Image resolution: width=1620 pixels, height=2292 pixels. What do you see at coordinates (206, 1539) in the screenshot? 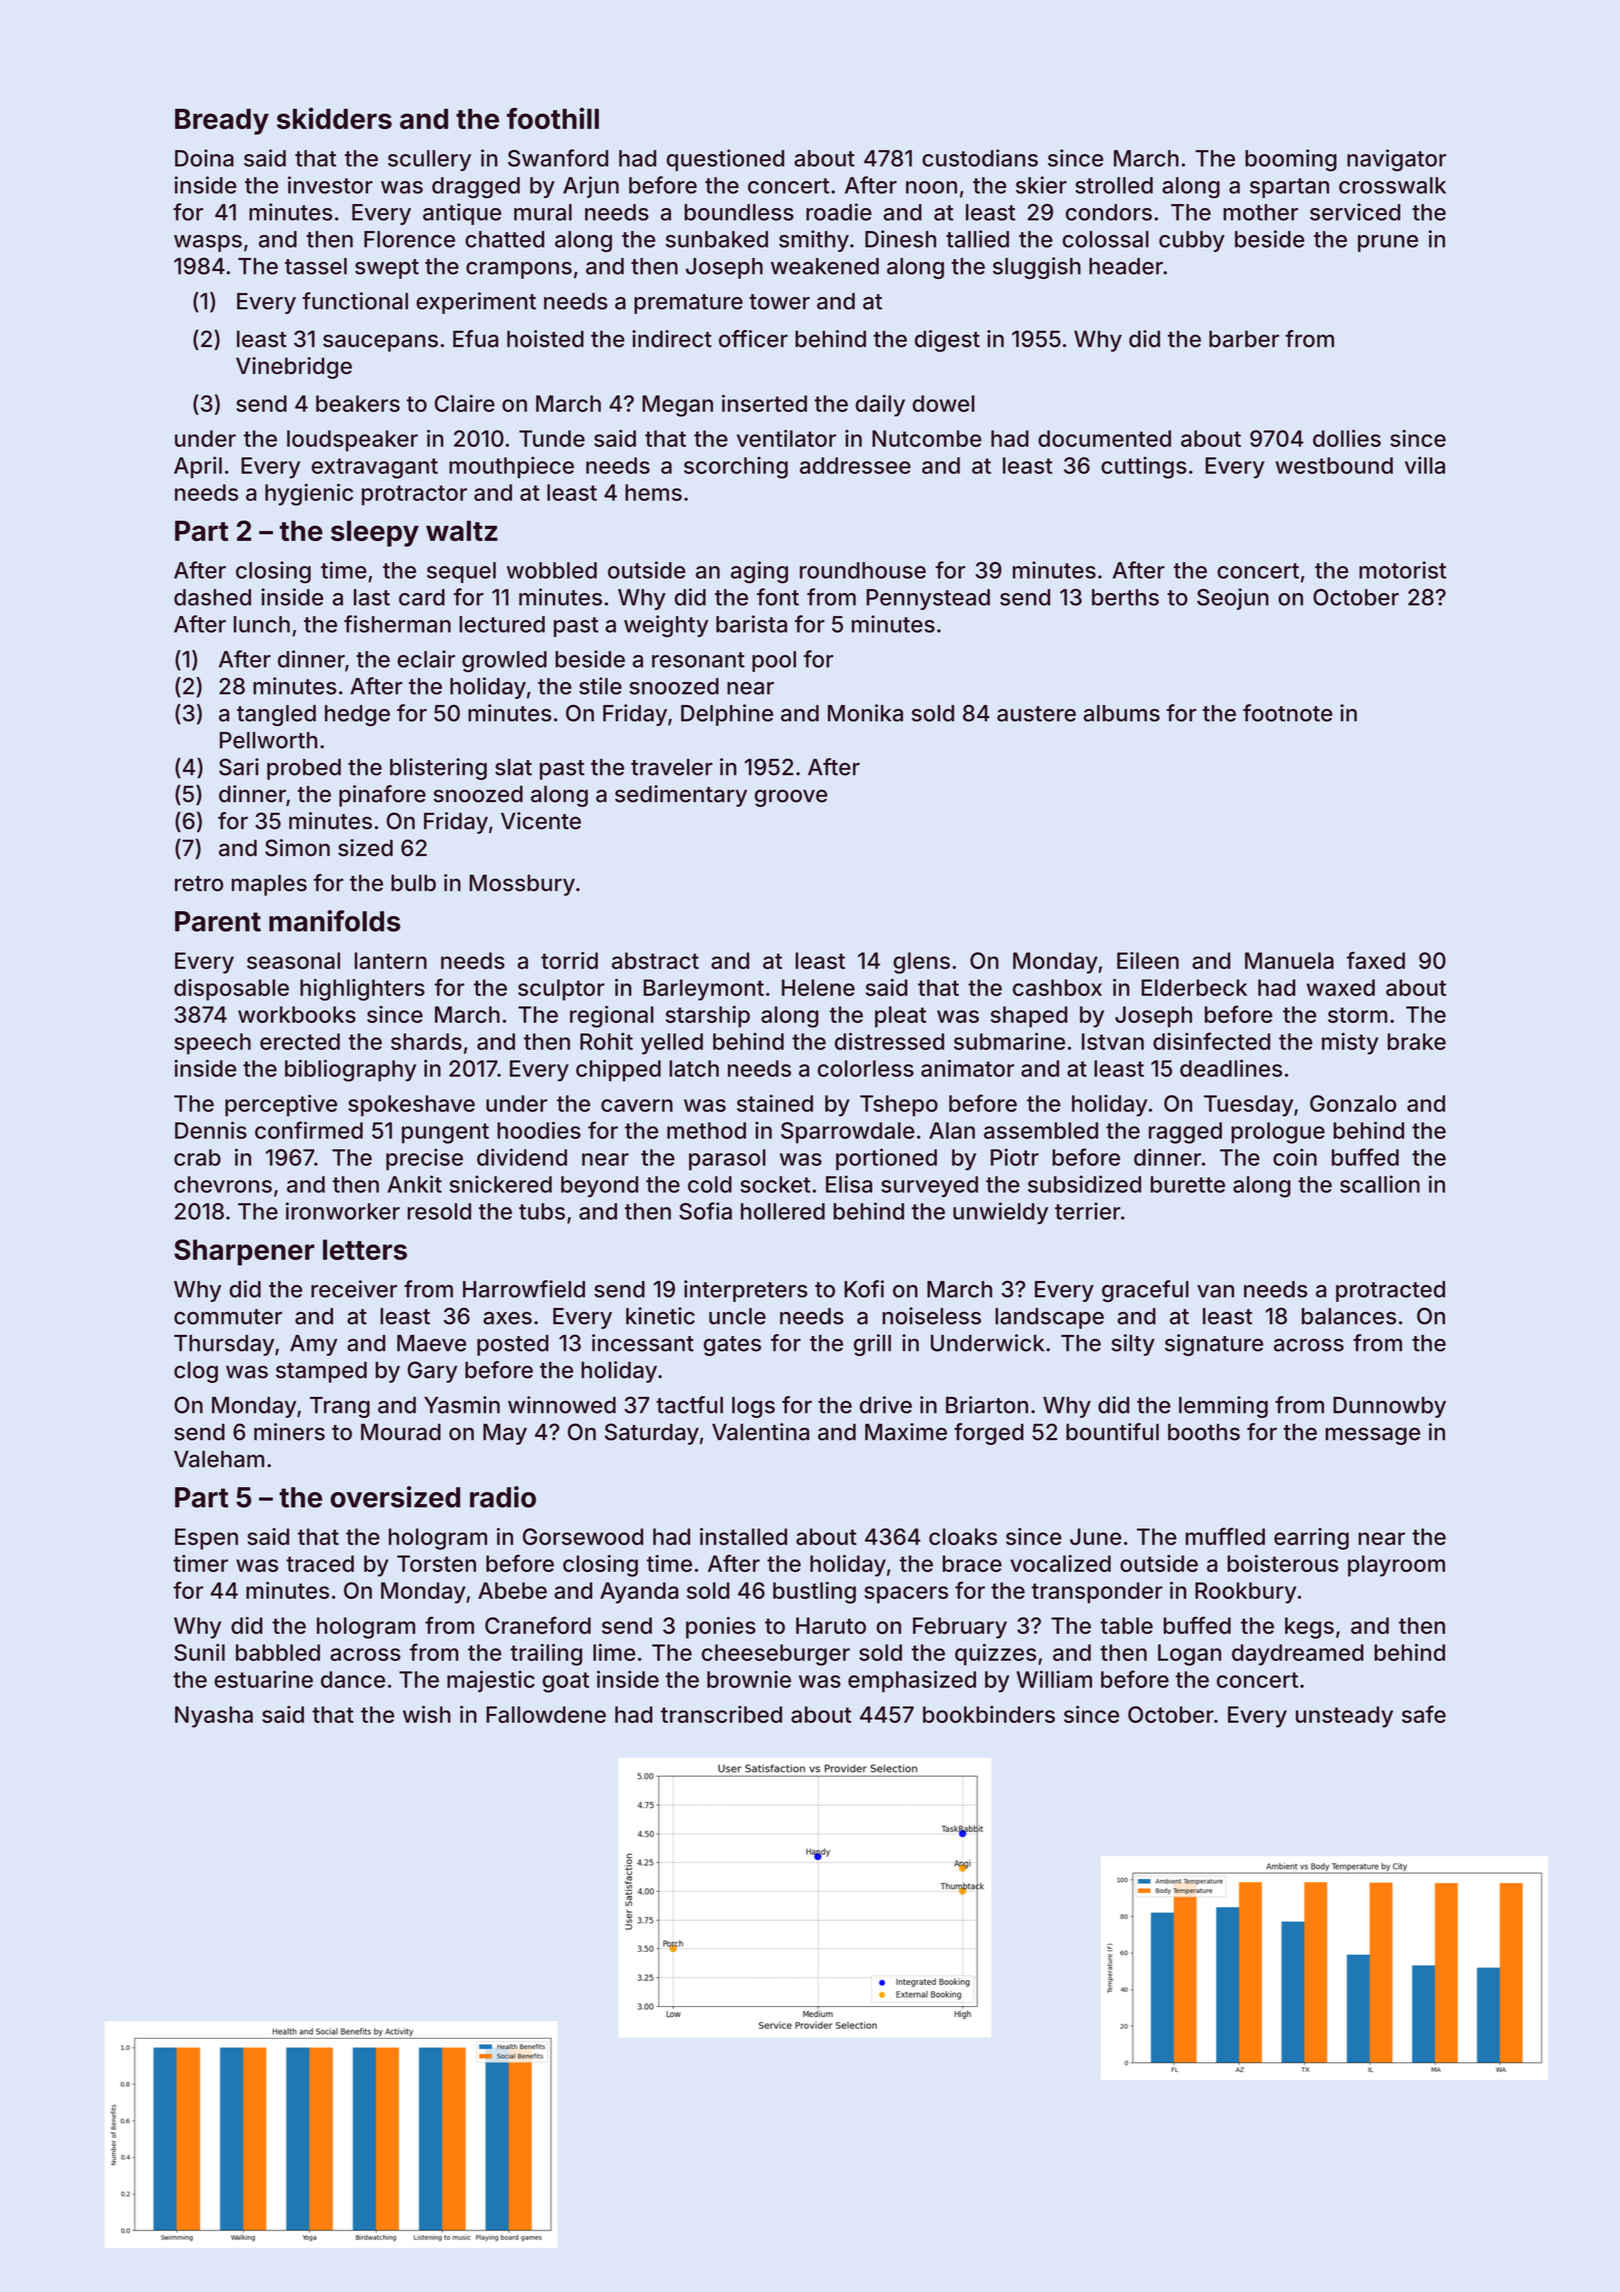
I see `Espen` at bounding box center [206, 1539].
